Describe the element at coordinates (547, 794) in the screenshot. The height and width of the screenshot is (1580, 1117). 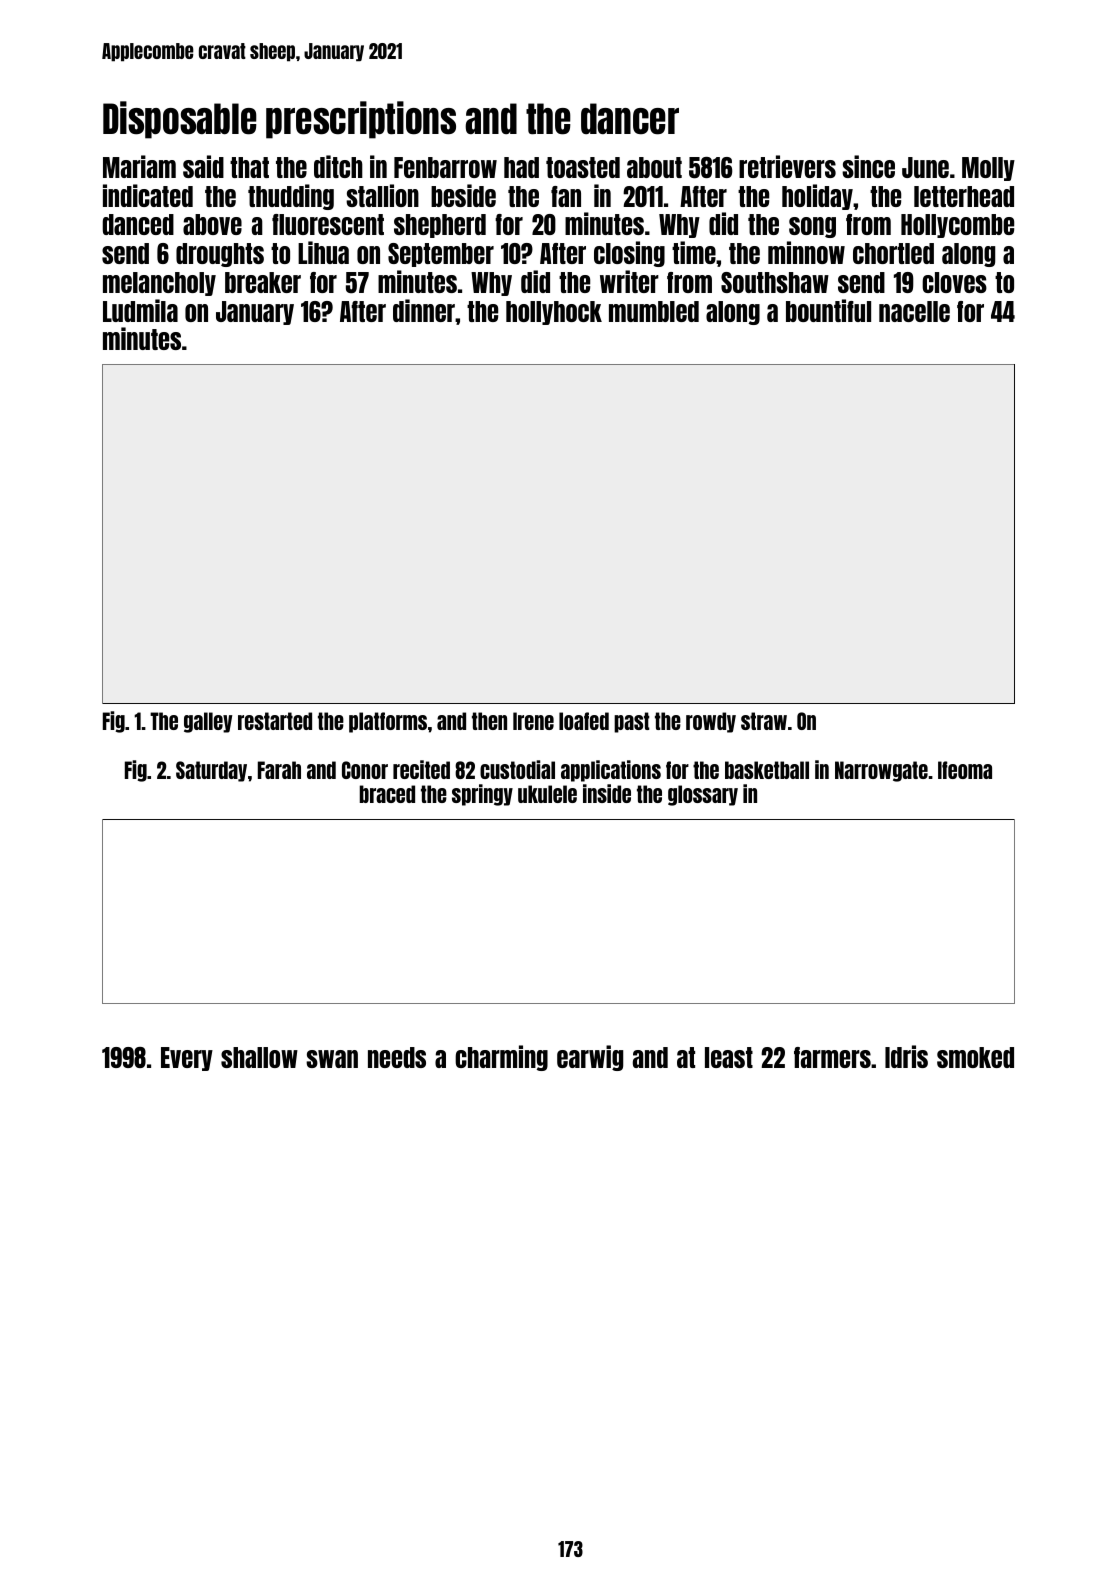
I see `ukulele` at that location.
